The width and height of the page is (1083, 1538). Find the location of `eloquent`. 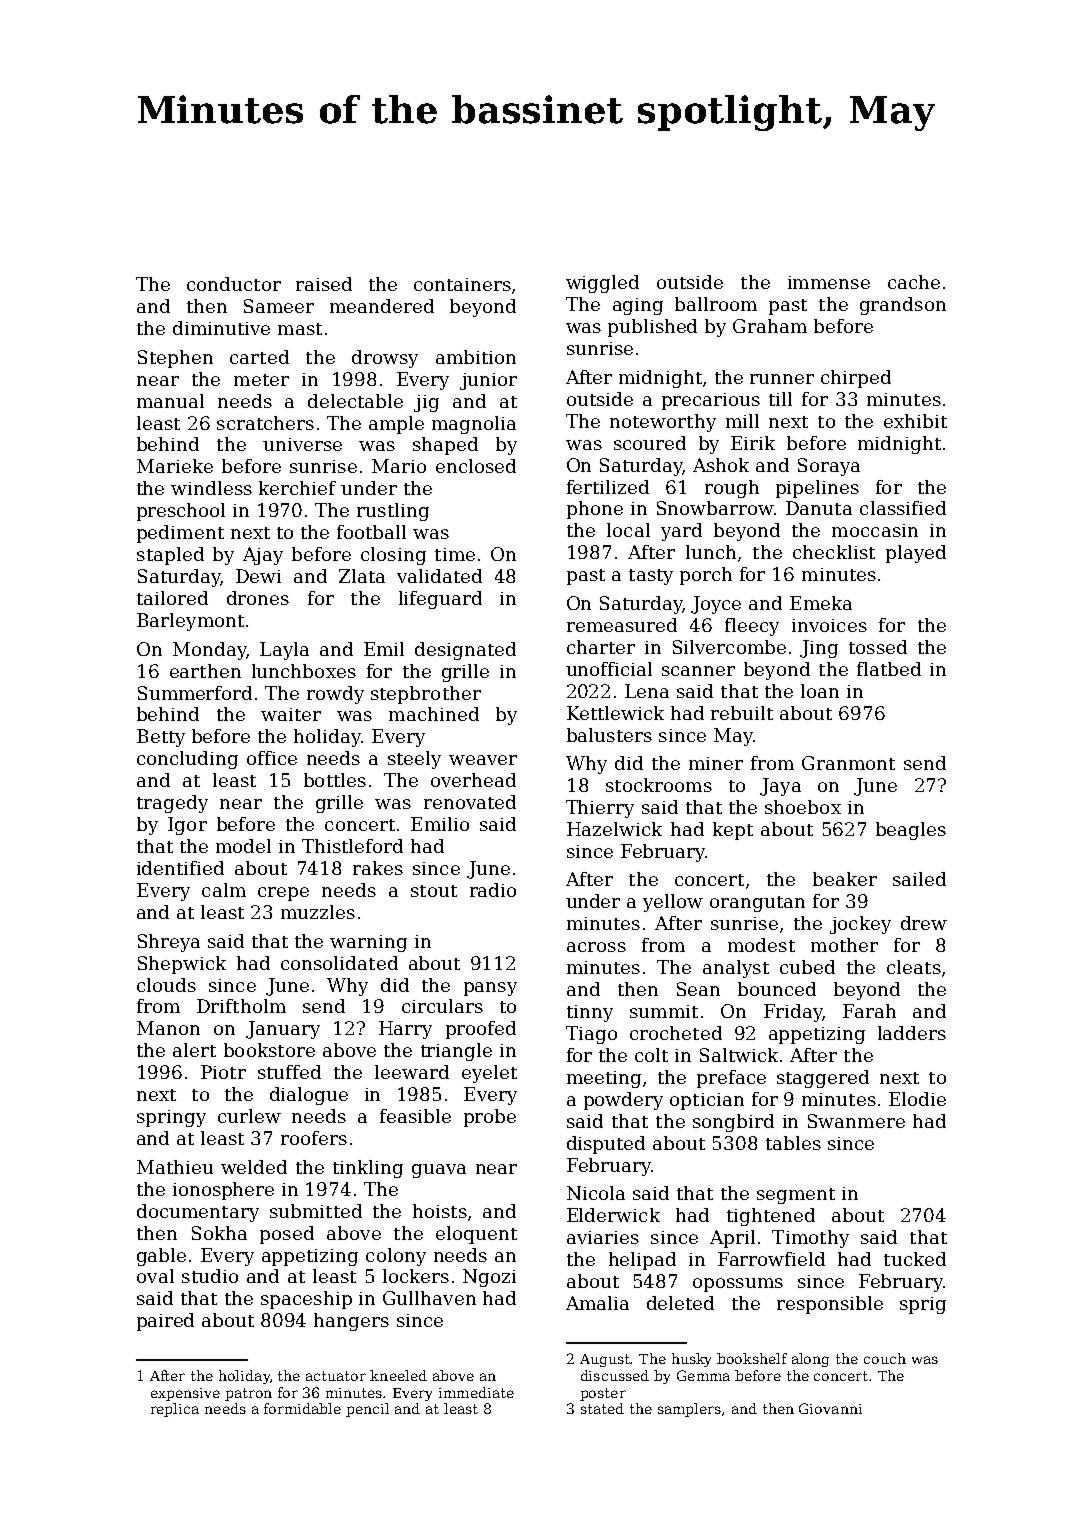

eloquent is located at coordinates (476, 1235).
